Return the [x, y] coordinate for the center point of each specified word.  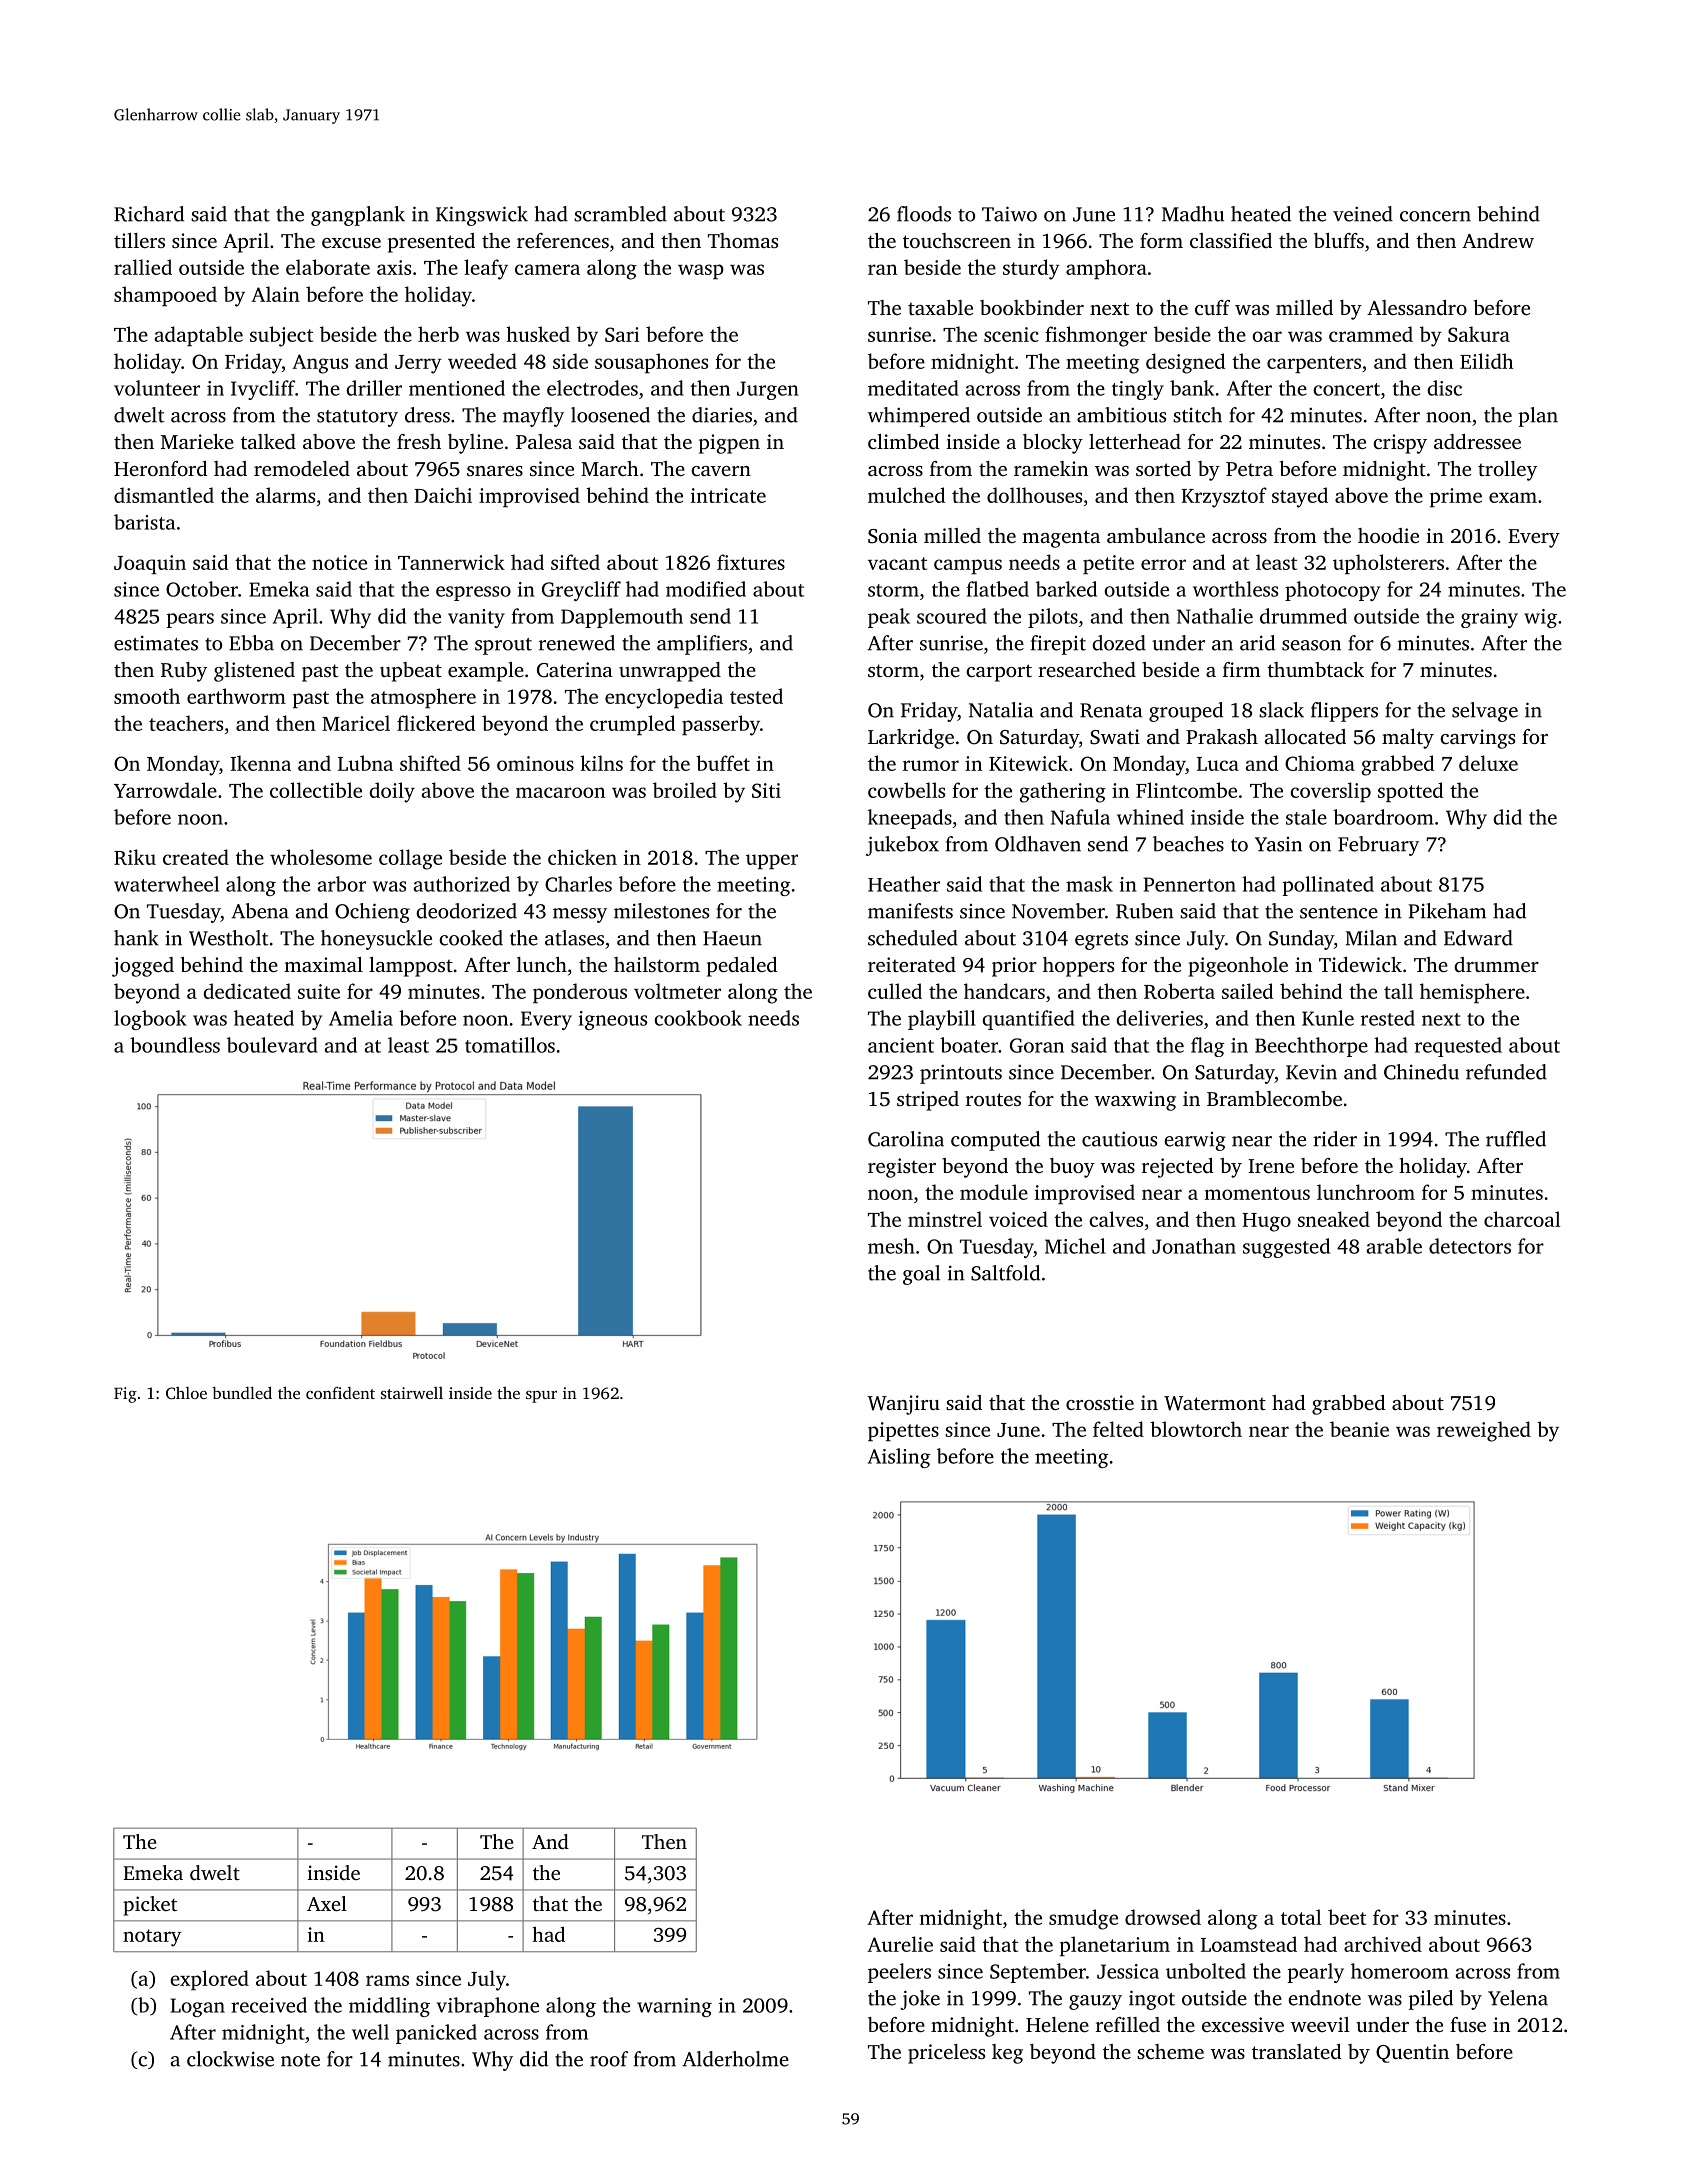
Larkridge [911, 739]
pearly [1315, 1973]
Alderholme [735, 2059]
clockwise [230, 2059]
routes [993, 1099]
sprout [503, 646]
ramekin [1051, 468]
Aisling [899, 1458]
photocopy [1332, 591]
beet [1347, 1917]
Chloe [186, 1392]
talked [268, 441]
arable [1394, 1246]
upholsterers [1388, 564]
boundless [175, 1045]
